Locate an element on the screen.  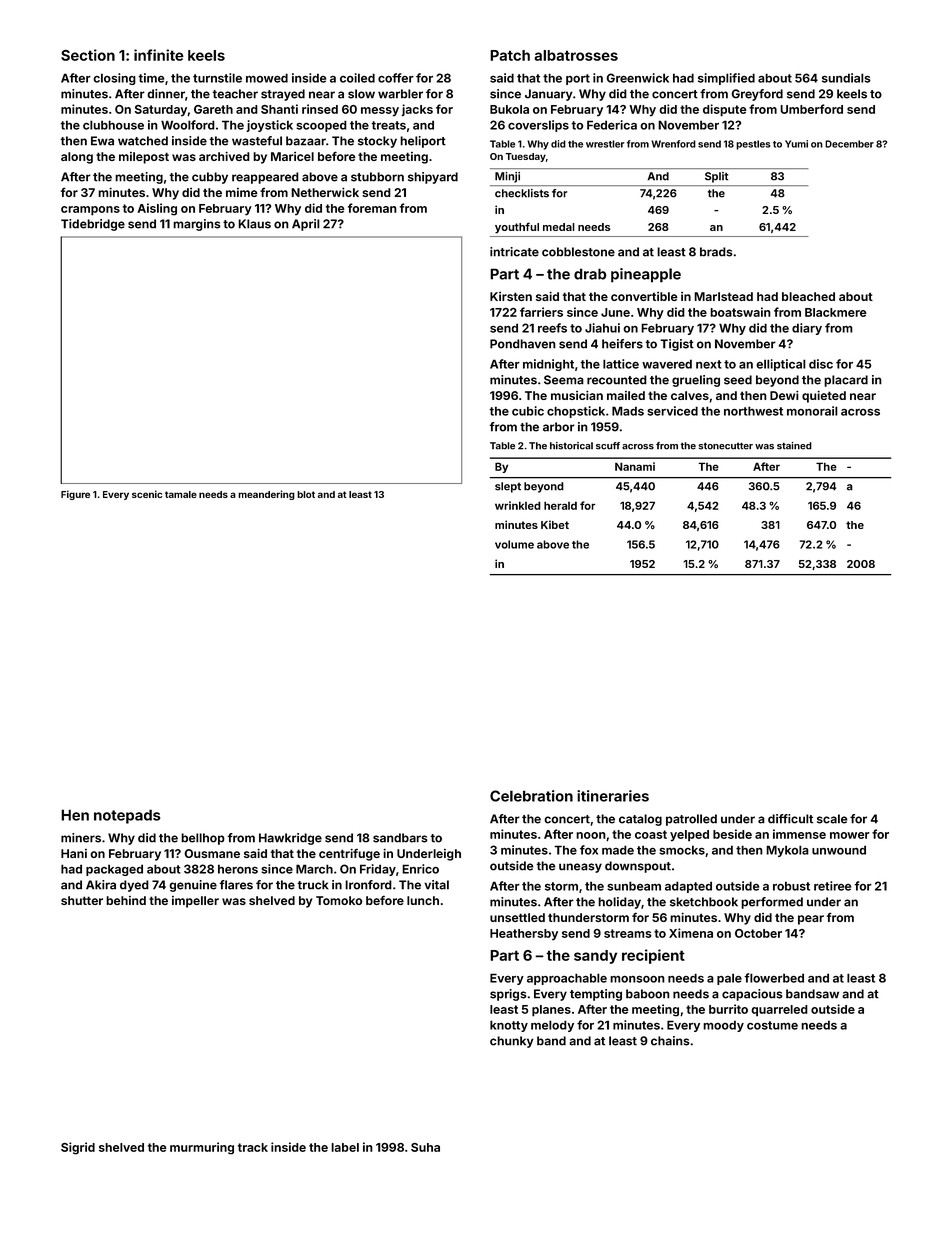
Sigrid is located at coordinates (78, 1148).
